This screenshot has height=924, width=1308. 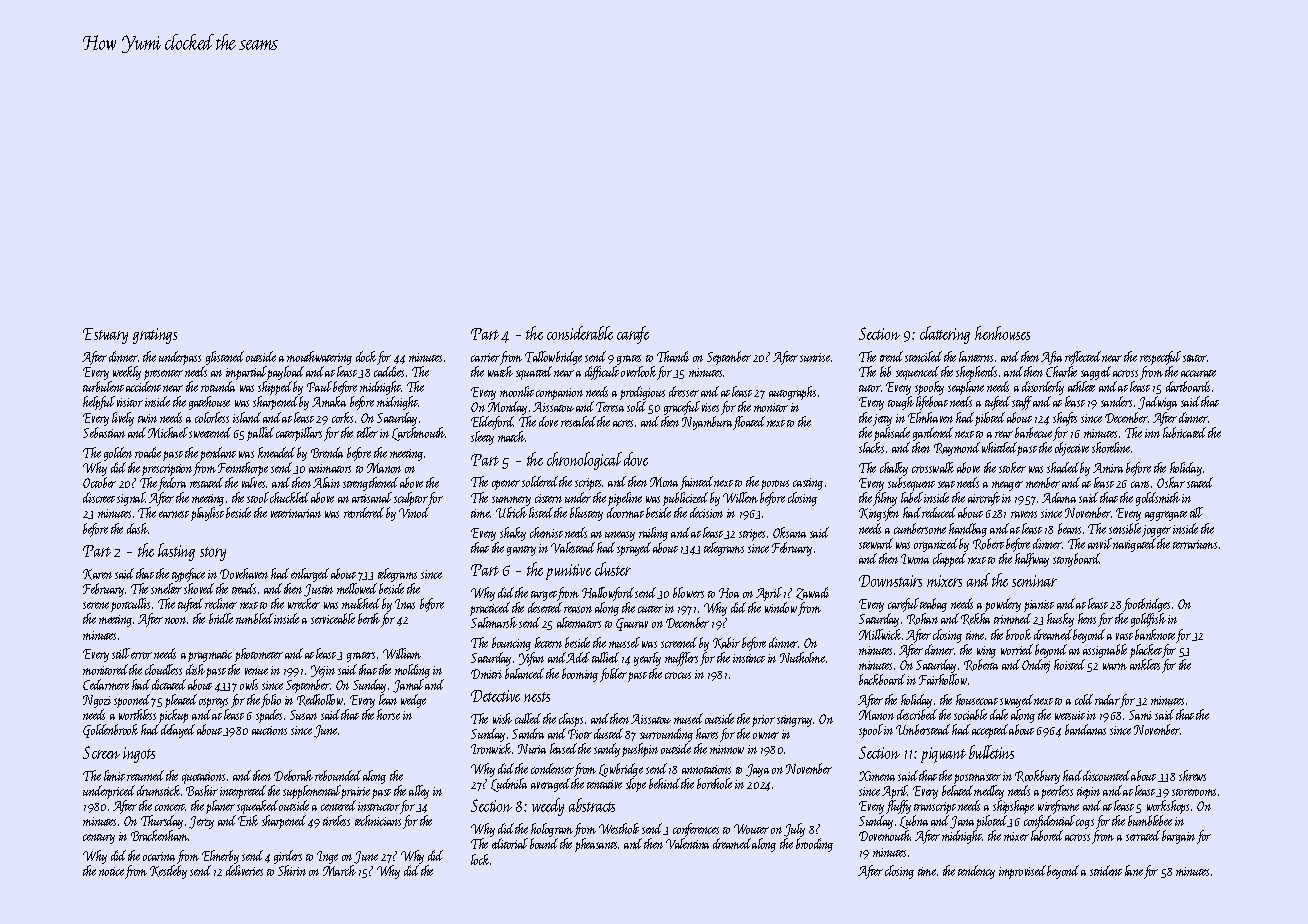 I want to click on lubricated, so click(x=1184, y=432).
